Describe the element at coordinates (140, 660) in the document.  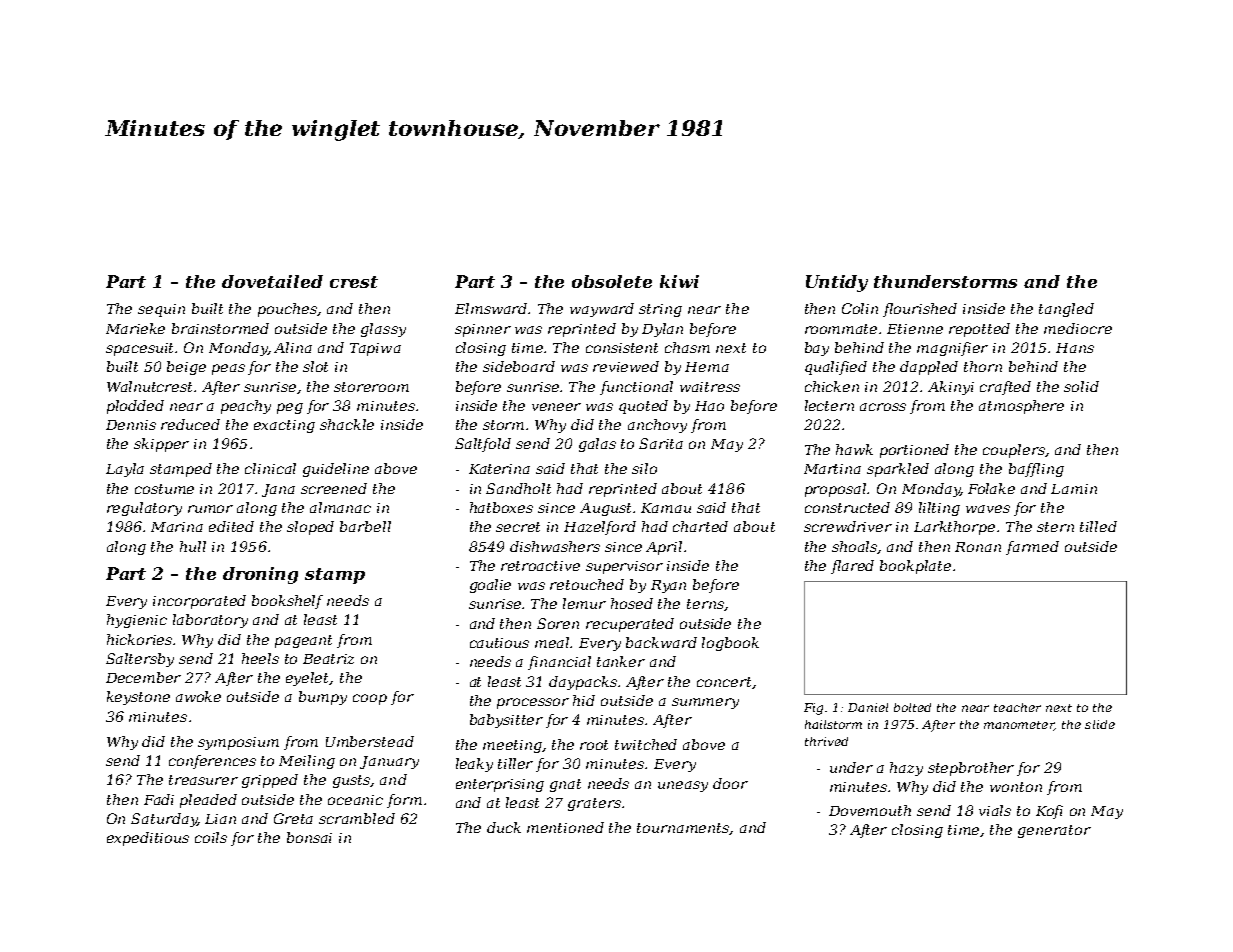
I see `Saltersby` at that location.
